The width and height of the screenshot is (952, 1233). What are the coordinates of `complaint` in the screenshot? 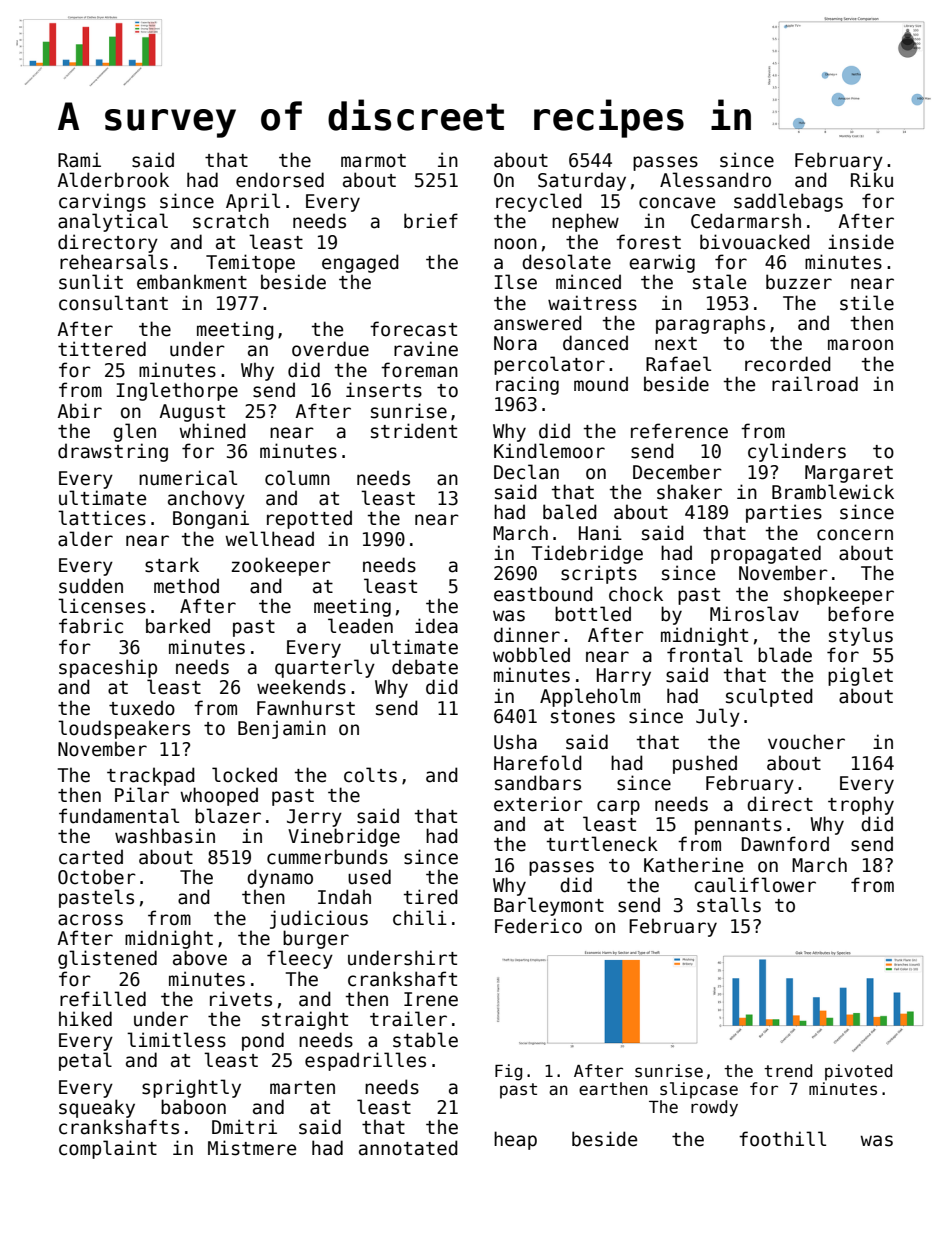 It's located at (108, 1149).
